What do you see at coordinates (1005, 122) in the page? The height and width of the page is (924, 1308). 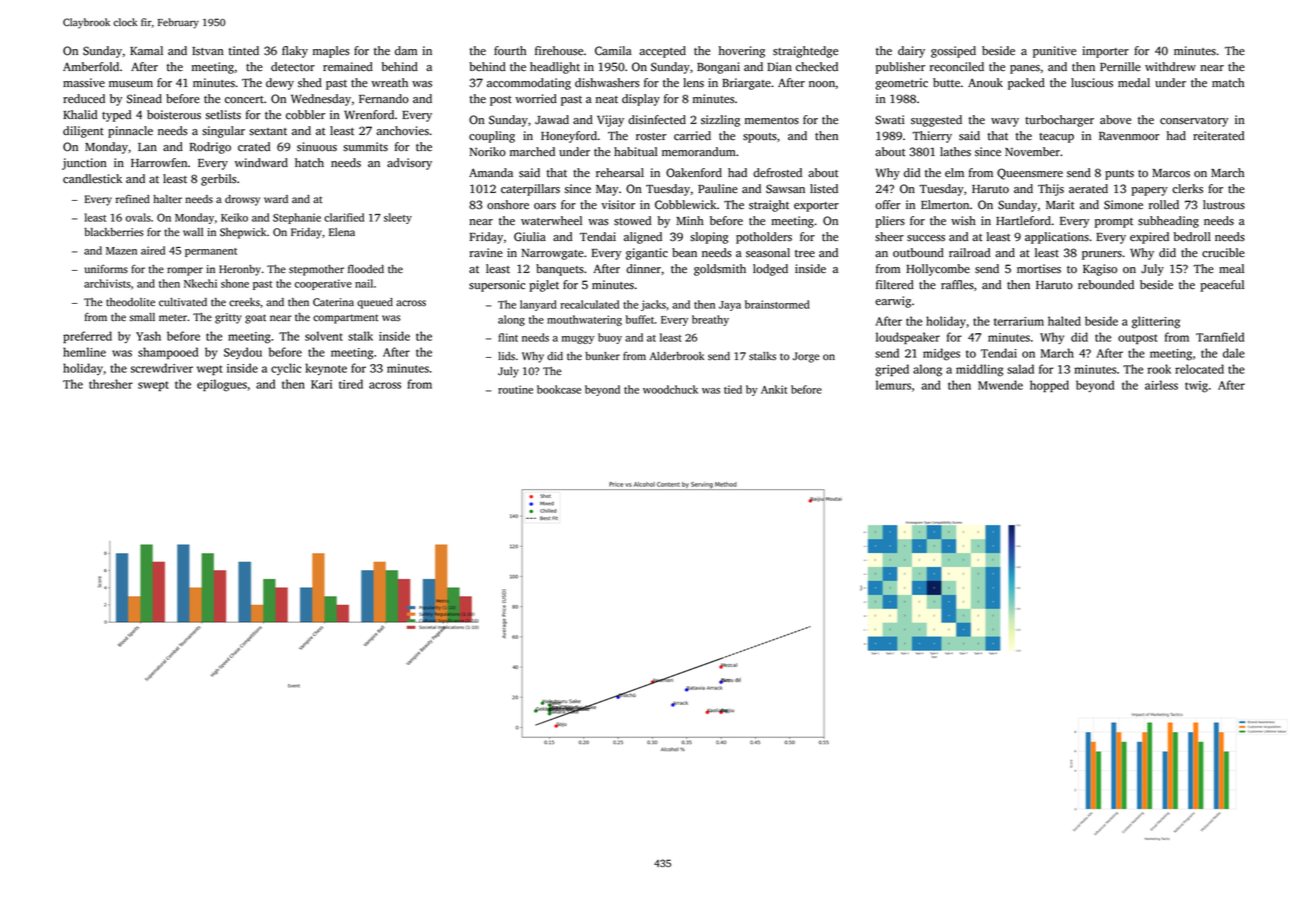 I see `wavy` at bounding box center [1005, 122].
